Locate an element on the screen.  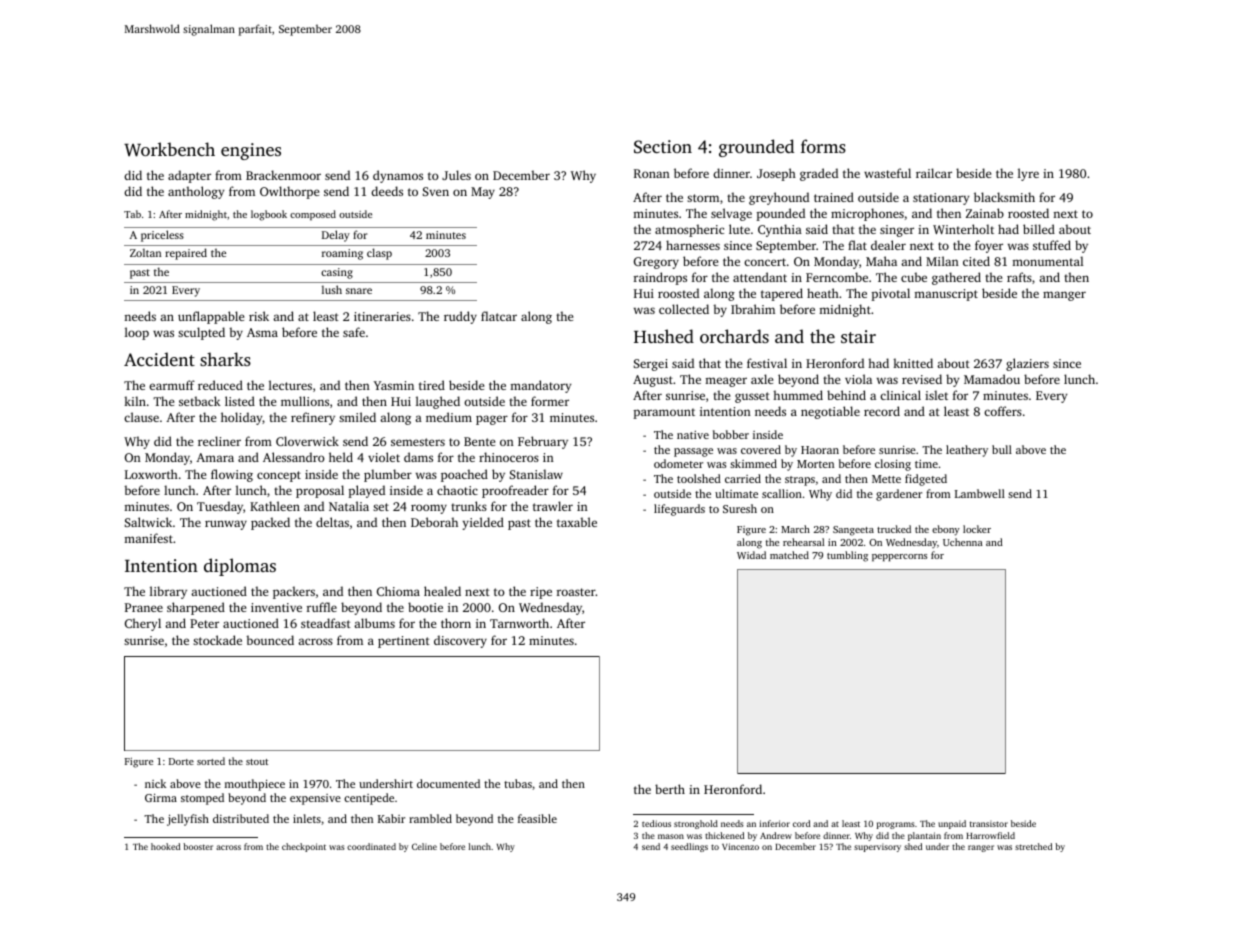
checkpoint is located at coordinates (304, 847).
